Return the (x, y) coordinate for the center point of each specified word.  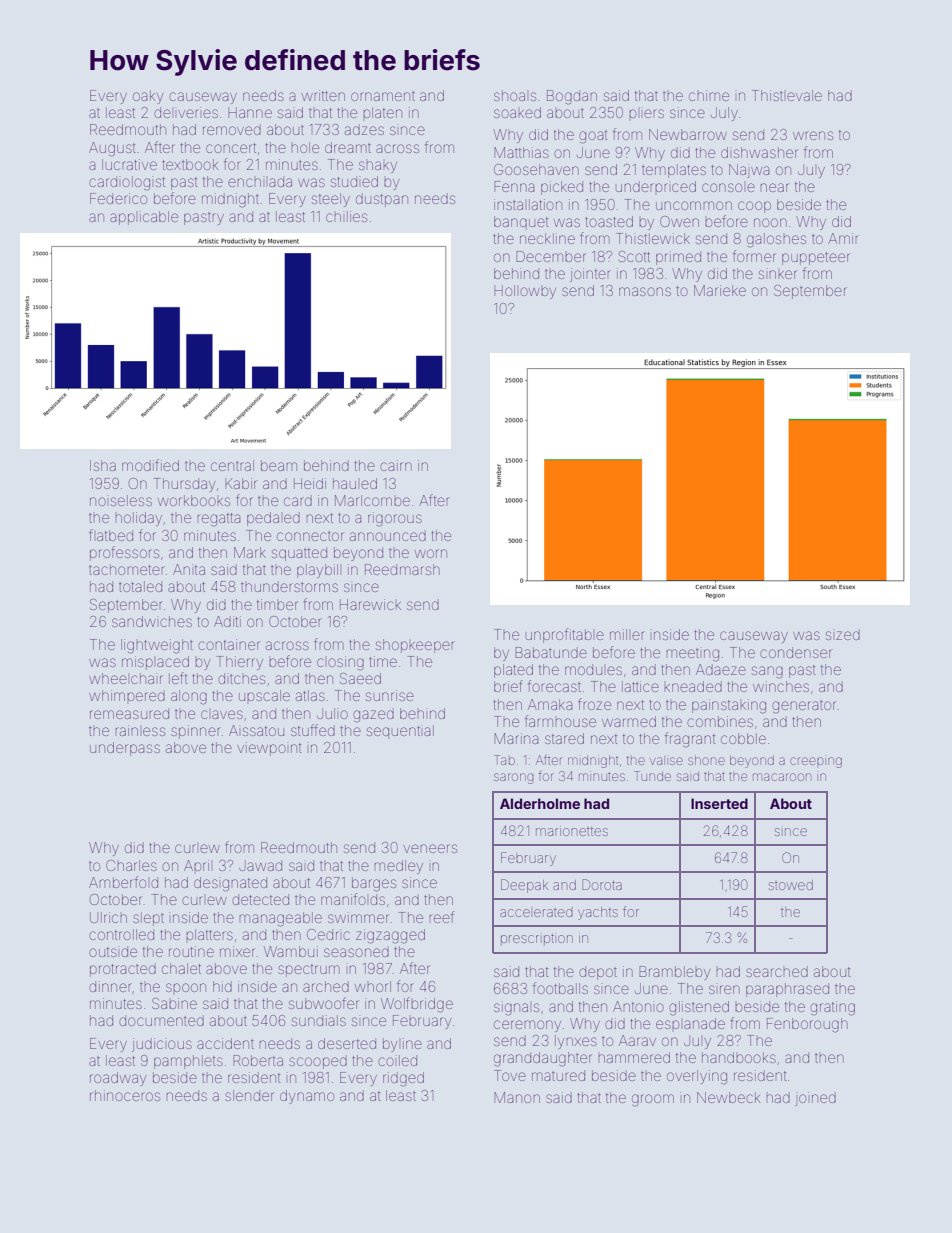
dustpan (382, 200)
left (178, 678)
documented (161, 1020)
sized (843, 634)
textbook (190, 164)
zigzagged (390, 936)
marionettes (572, 831)
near (774, 187)
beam (279, 465)
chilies (346, 216)
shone (706, 760)
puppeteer (816, 258)
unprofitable (565, 635)
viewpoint (269, 749)
